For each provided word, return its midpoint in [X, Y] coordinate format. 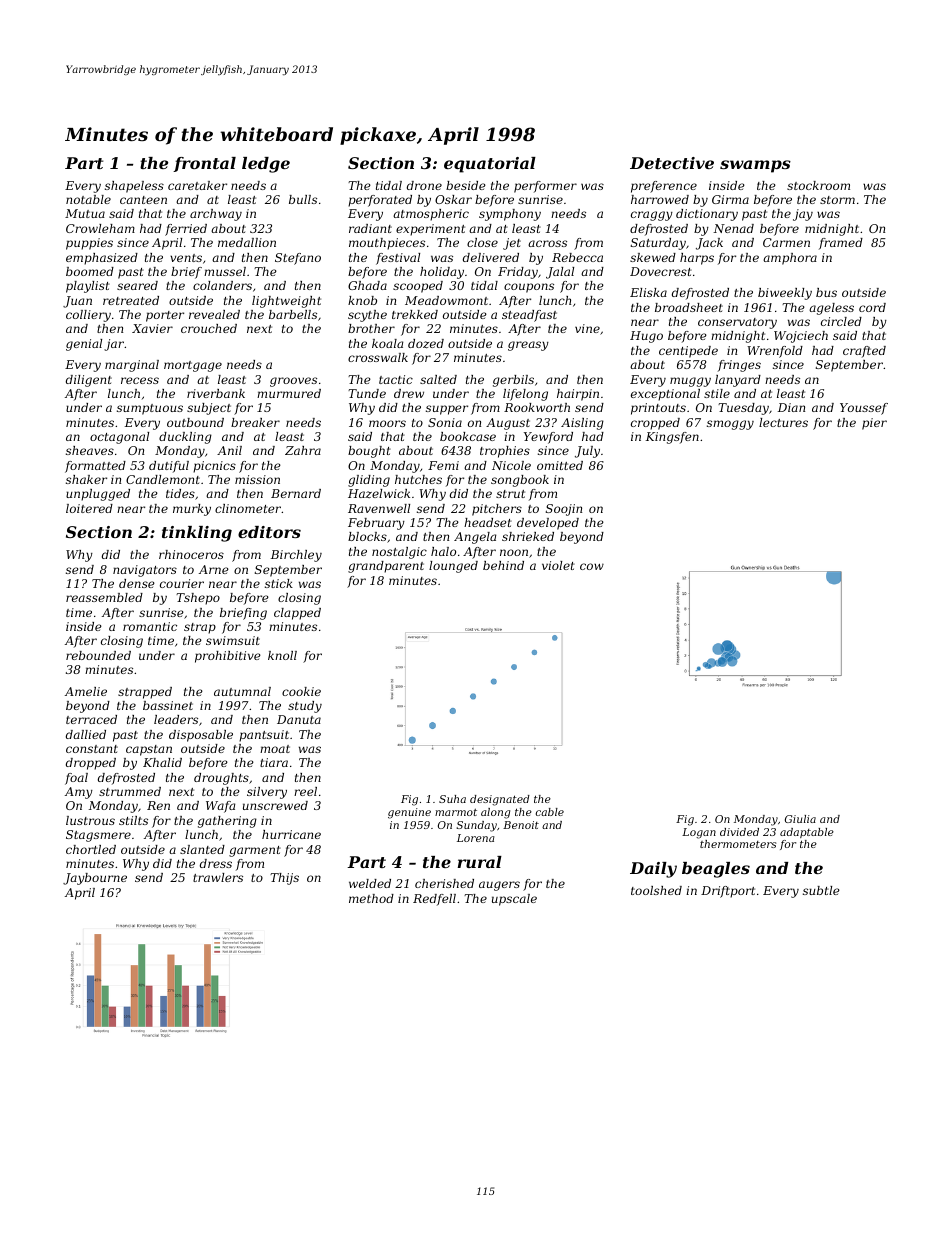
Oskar [453, 199]
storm [837, 200]
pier [874, 424]
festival [398, 259]
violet [558, 565]
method [371, 898]
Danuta [299, 719]
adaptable [807, 833]
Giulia [800, 819]
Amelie [86, 691]
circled [841, 321]
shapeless [134, 187]
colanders [222, 285]
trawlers [218, 877]
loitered [89, 508]
